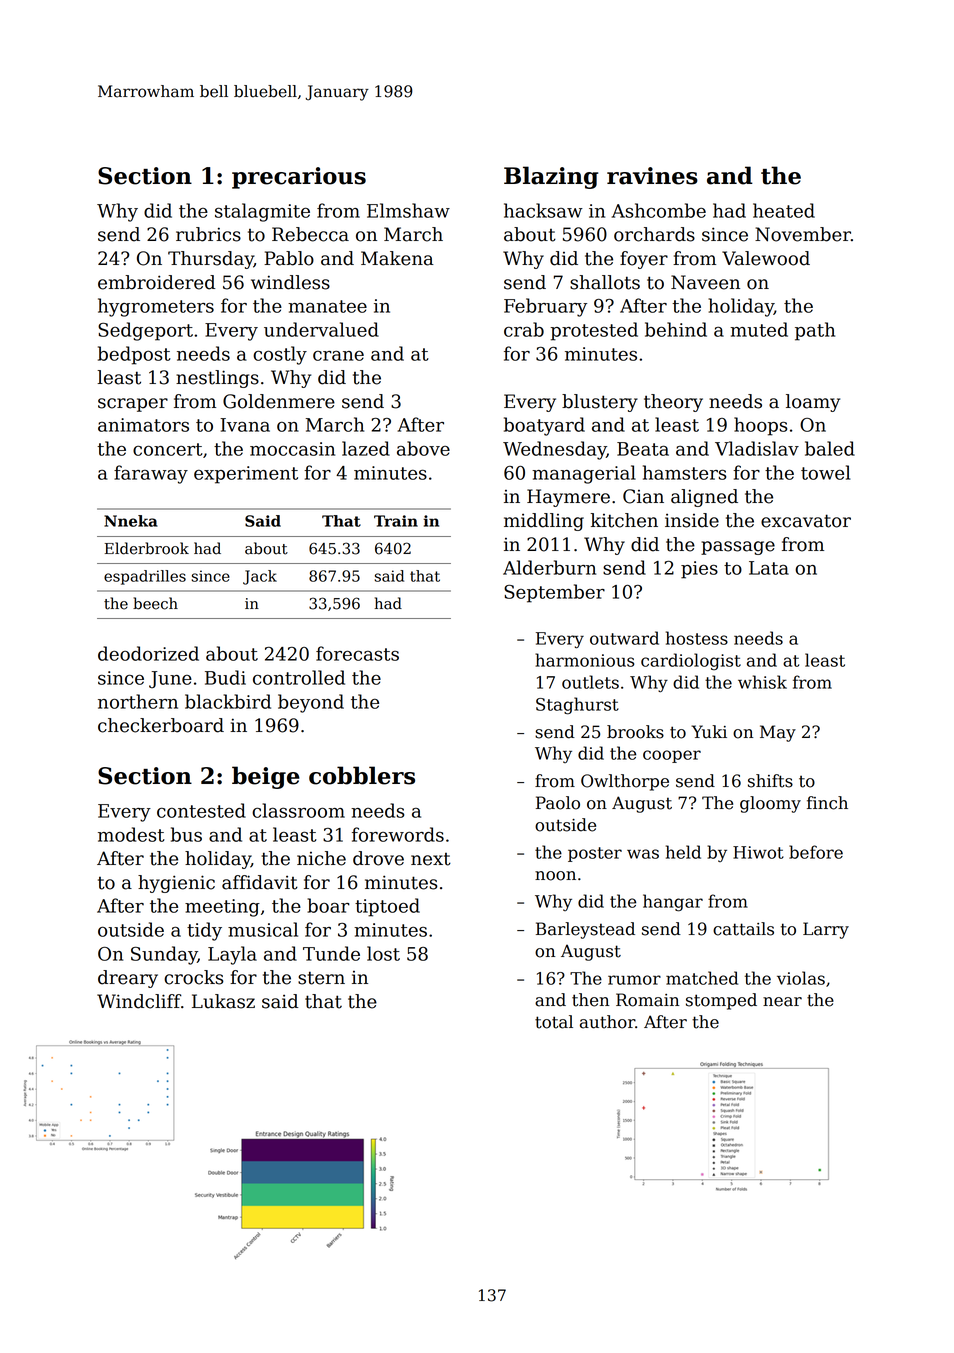  I want to click on Paolo, so click(558, 803).
